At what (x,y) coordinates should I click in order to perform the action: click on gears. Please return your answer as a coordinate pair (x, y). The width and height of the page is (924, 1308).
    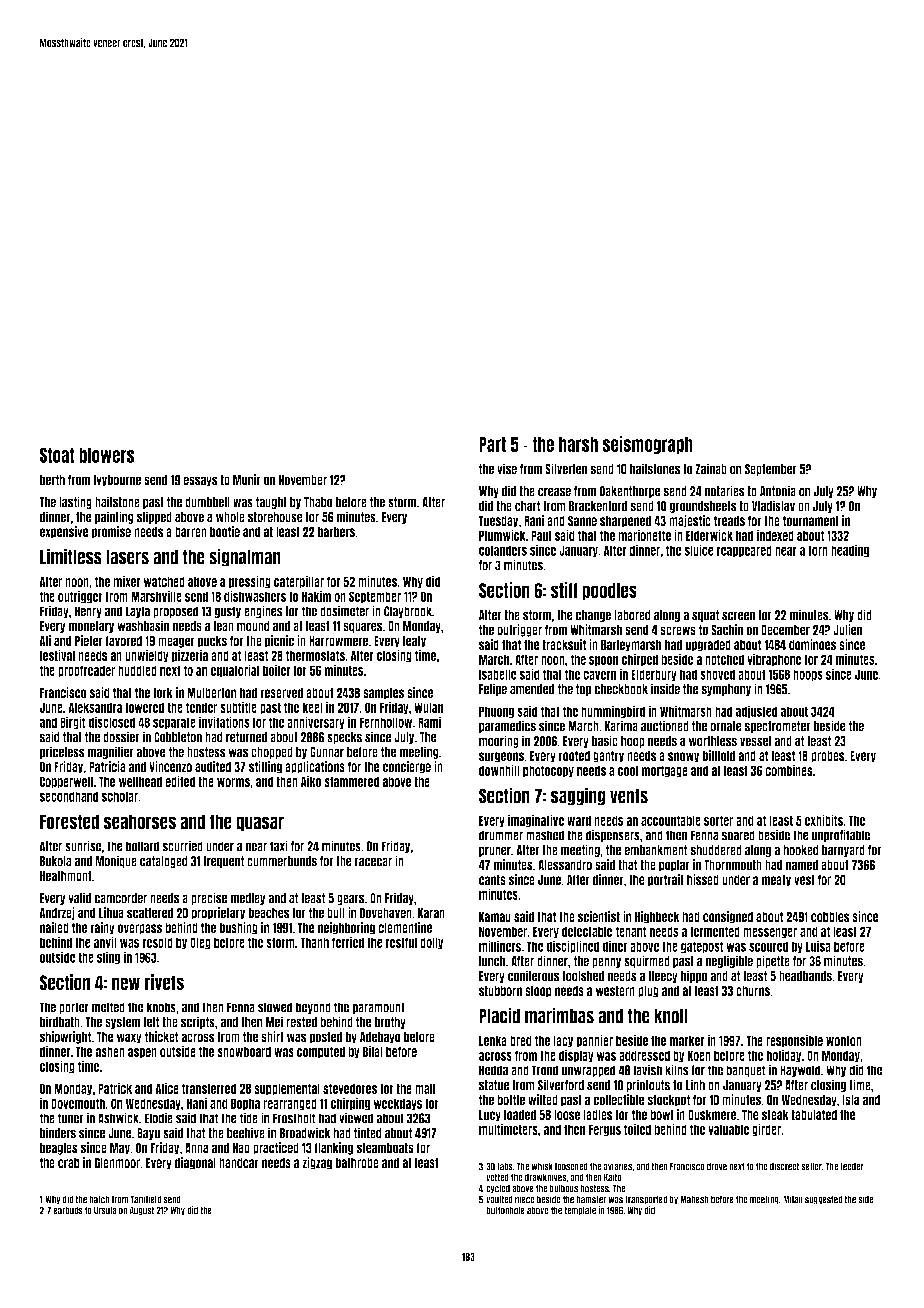
    Looking at the image, I should click on (350, 899).
